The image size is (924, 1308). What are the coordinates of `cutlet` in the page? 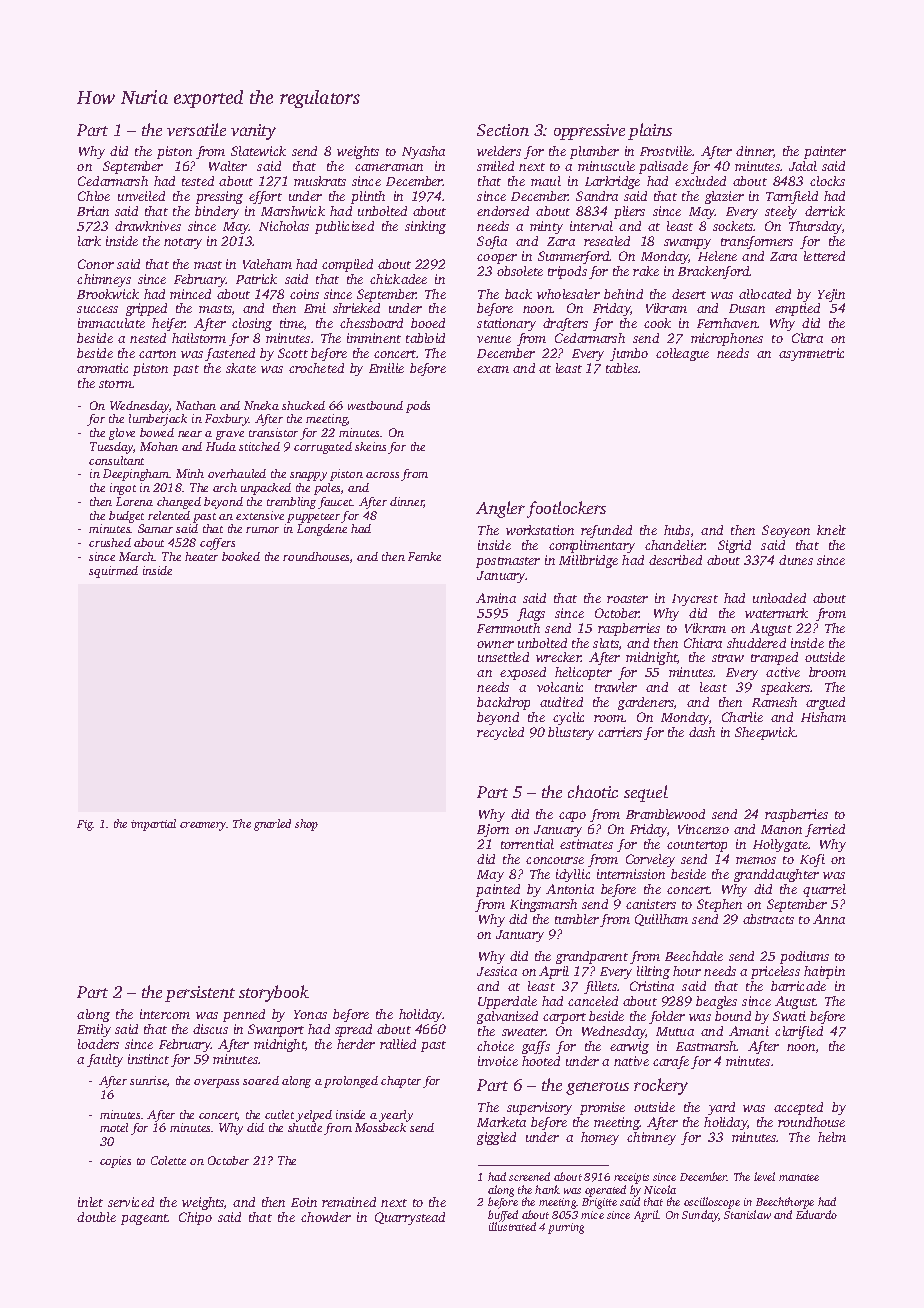 It's located at (279, 1114).
